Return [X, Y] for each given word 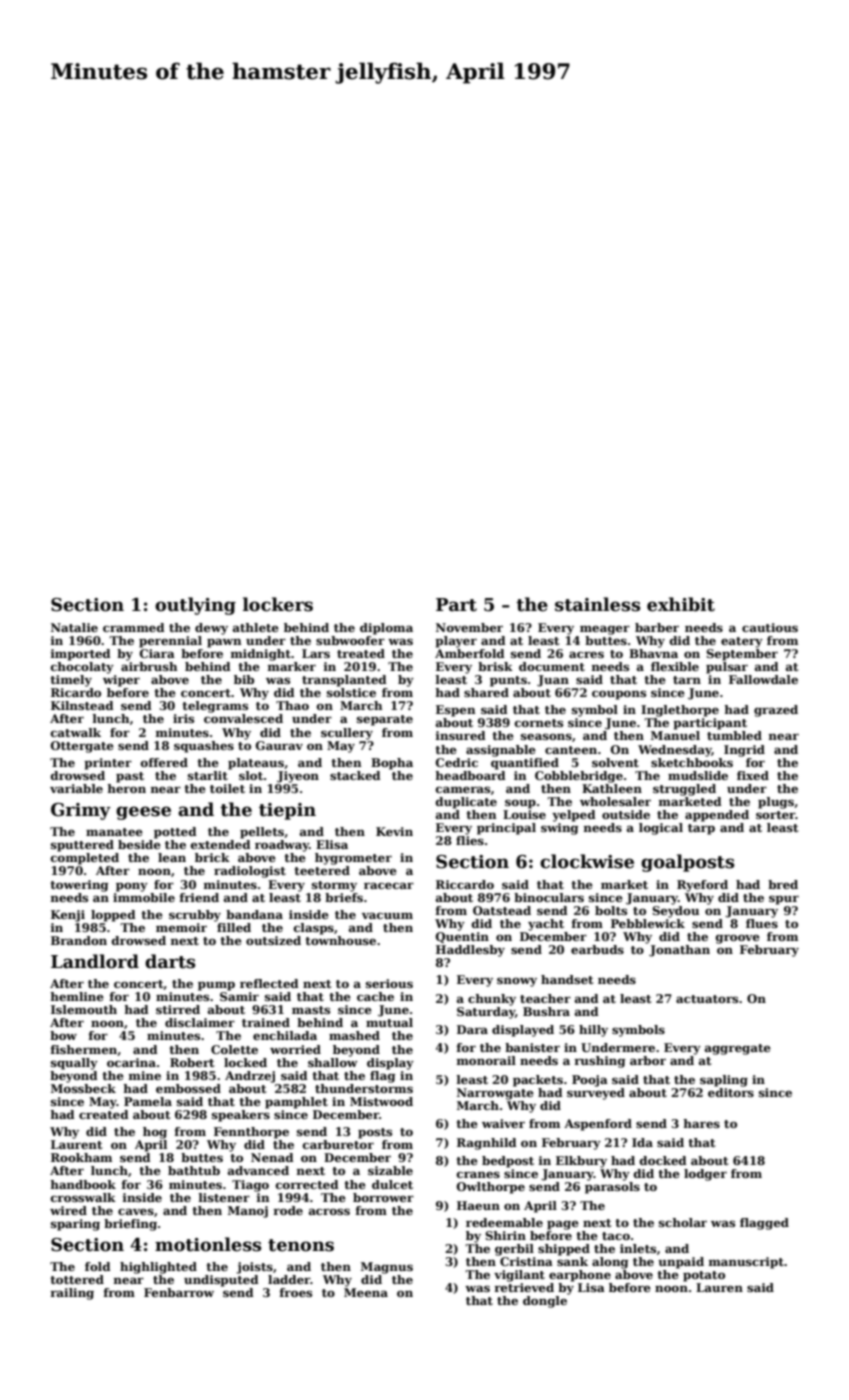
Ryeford [702, 886]
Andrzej [250, 1077]
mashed [354, 1035]
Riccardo [465, 884]
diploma [386, 629]
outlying [195, 606]
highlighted [158, 1268]
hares [701, 1123]
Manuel [675, 735]
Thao [292, 705]
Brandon [79, 940]
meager [605, 630]
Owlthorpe [491, 1188]
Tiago [250, 1186]
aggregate [738, 1049]
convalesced [243, 718]
